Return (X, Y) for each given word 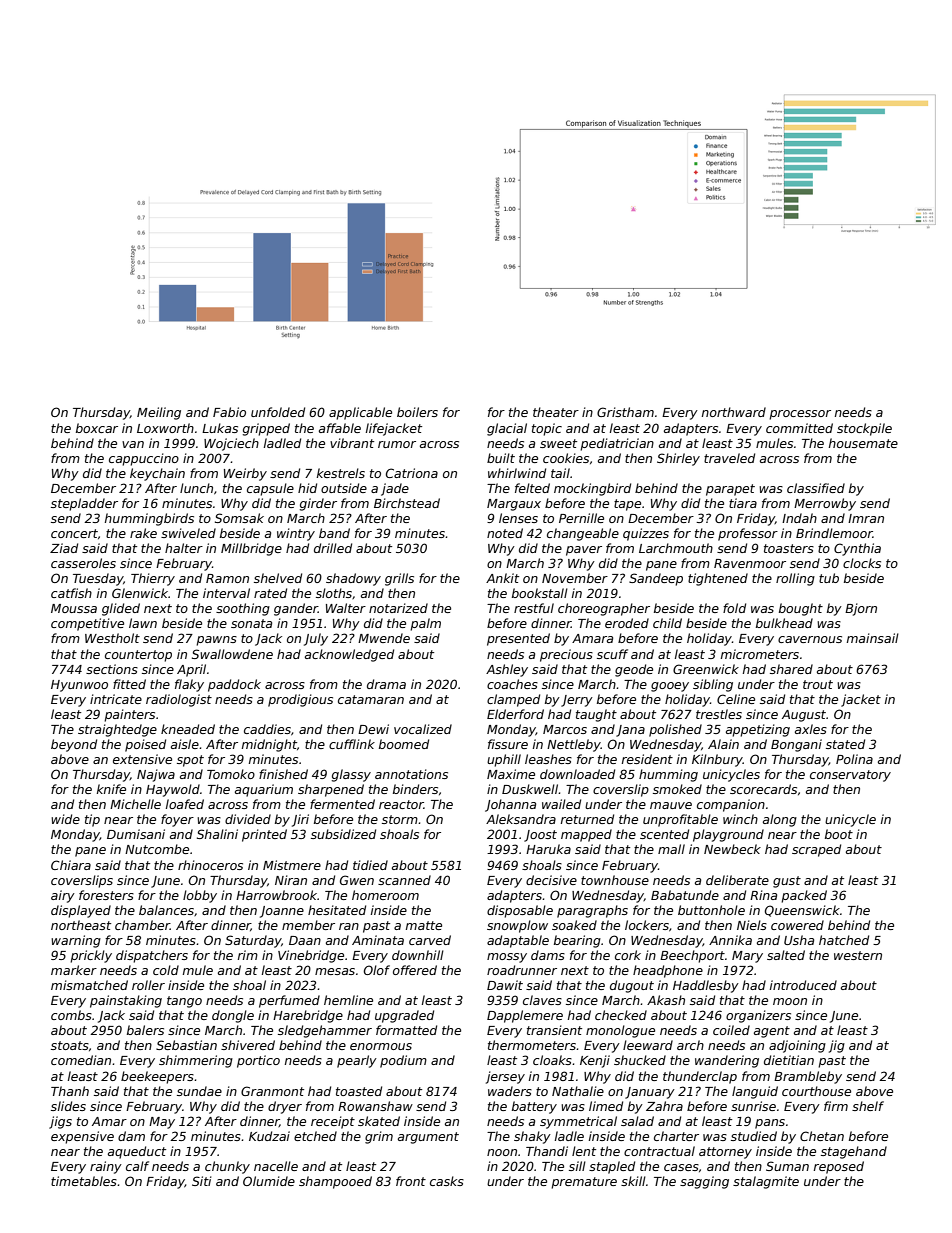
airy (63, 896)
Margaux (514, 505)
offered (415, 970)
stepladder (84, 504)
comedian (81, 1060)
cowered (797, 925)
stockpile (864, 429)
